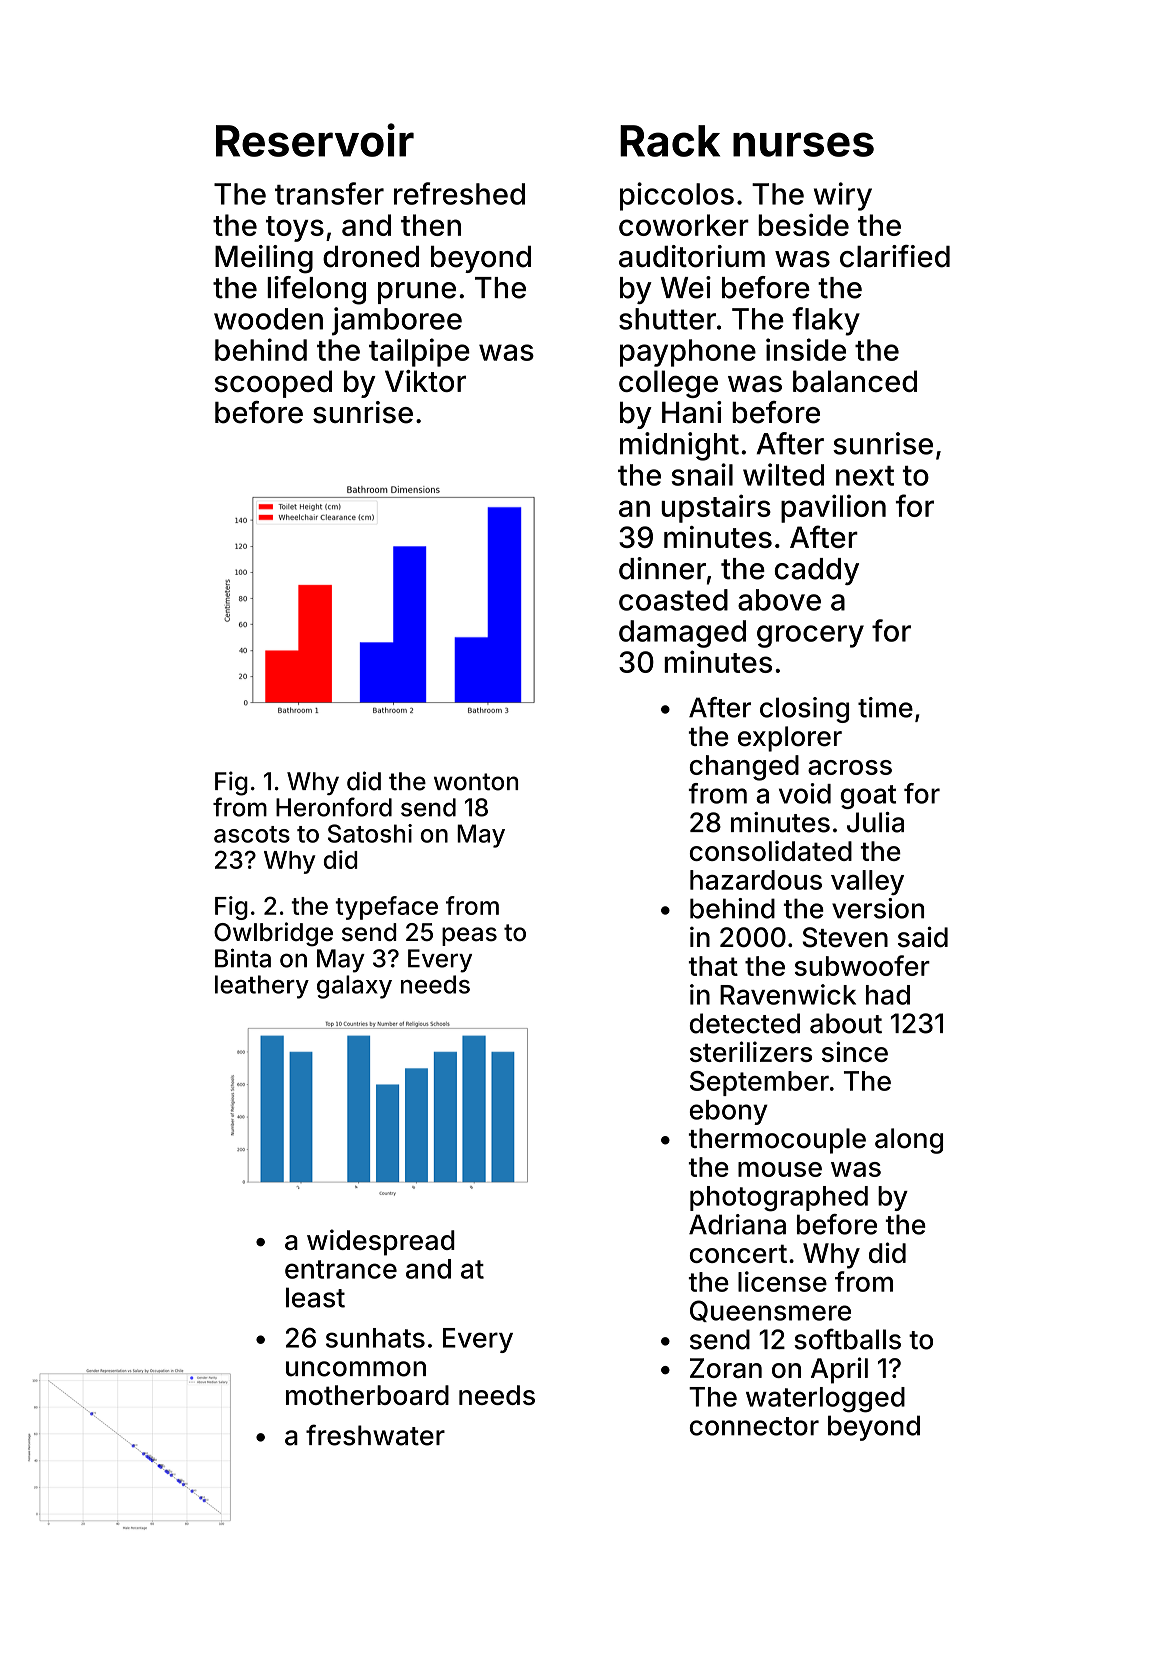 The image size is (1165, 1654). Describe the element at coordinates (888, 995) in the image. I see `had` at that location.
